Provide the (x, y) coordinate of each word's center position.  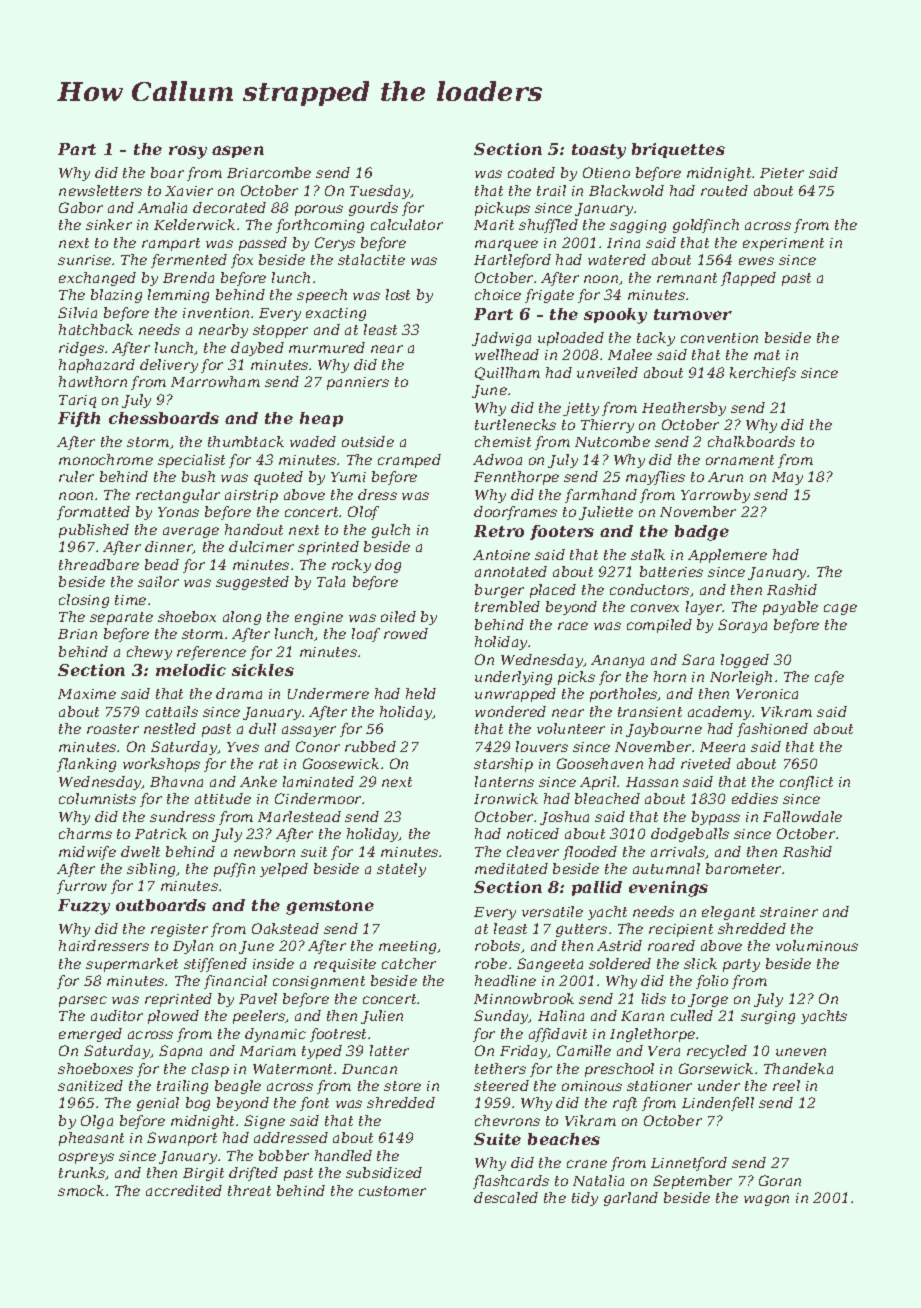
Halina (561, 1015)
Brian (77, 634)
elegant (728, 913)
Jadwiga (501, 339)
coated (531, 172)
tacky (656, 339)
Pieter (782, 173)
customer (392, 1191)
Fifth (79, 419)
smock (81, 1190)
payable (790, 608)
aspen (238, 152)
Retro (499, 531)
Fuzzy (84, 907)
